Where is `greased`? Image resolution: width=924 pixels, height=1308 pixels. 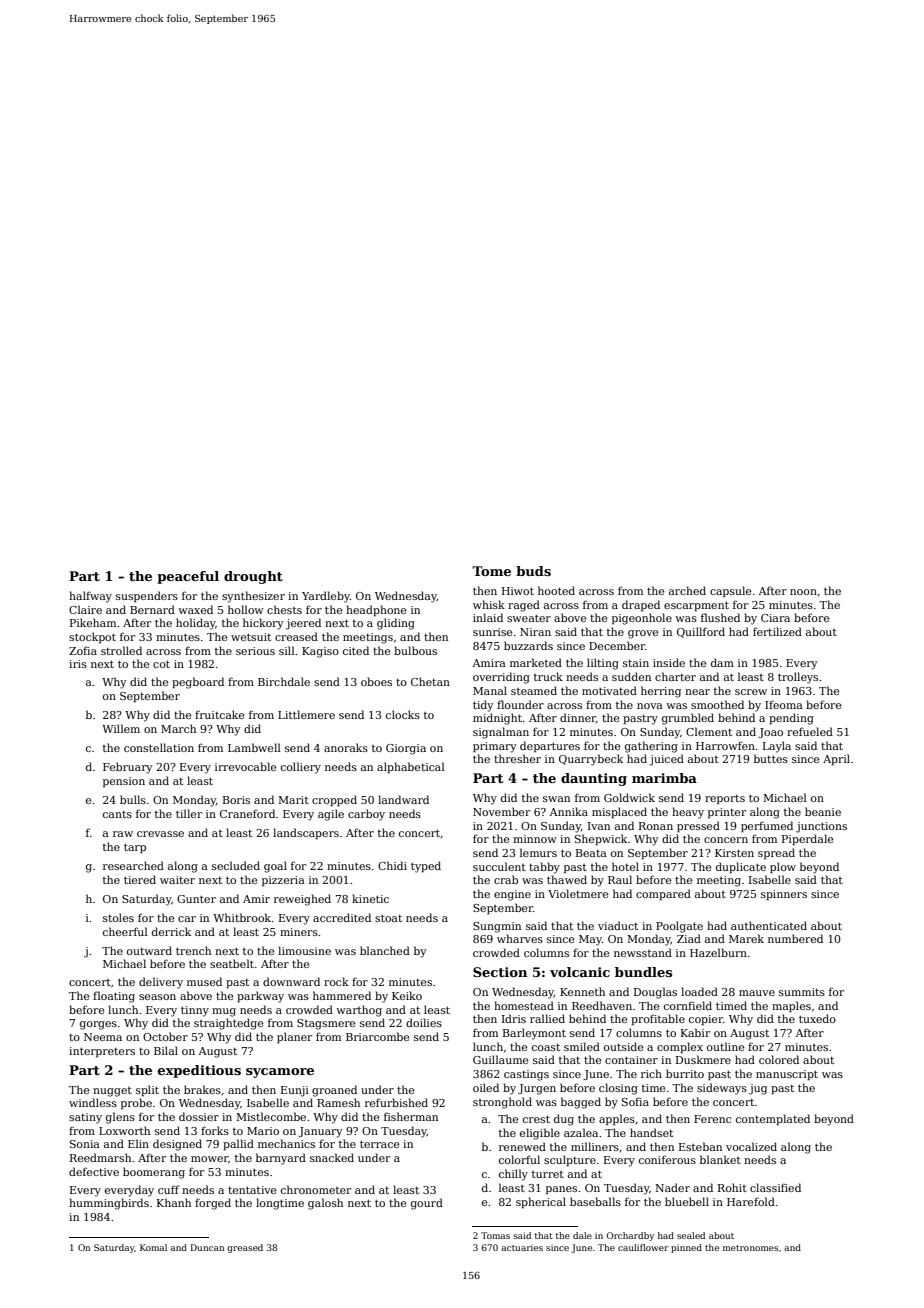 greased is located at coordinates (245, 1248).
